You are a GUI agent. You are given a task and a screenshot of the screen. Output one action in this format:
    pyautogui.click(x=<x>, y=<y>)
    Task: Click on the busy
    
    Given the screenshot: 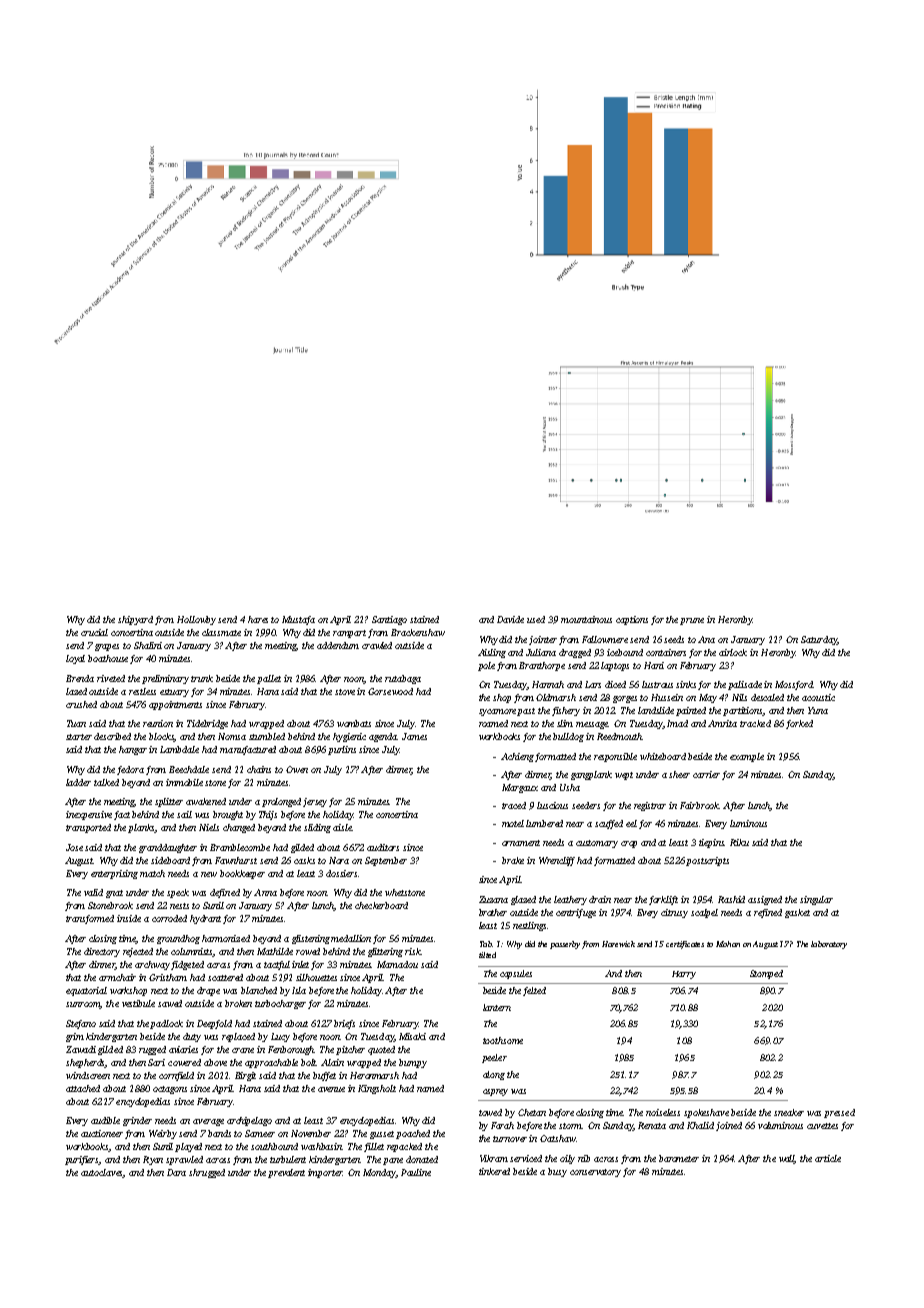 What is the action you would take?
    pyautogui.click(x=557, y=1172)
